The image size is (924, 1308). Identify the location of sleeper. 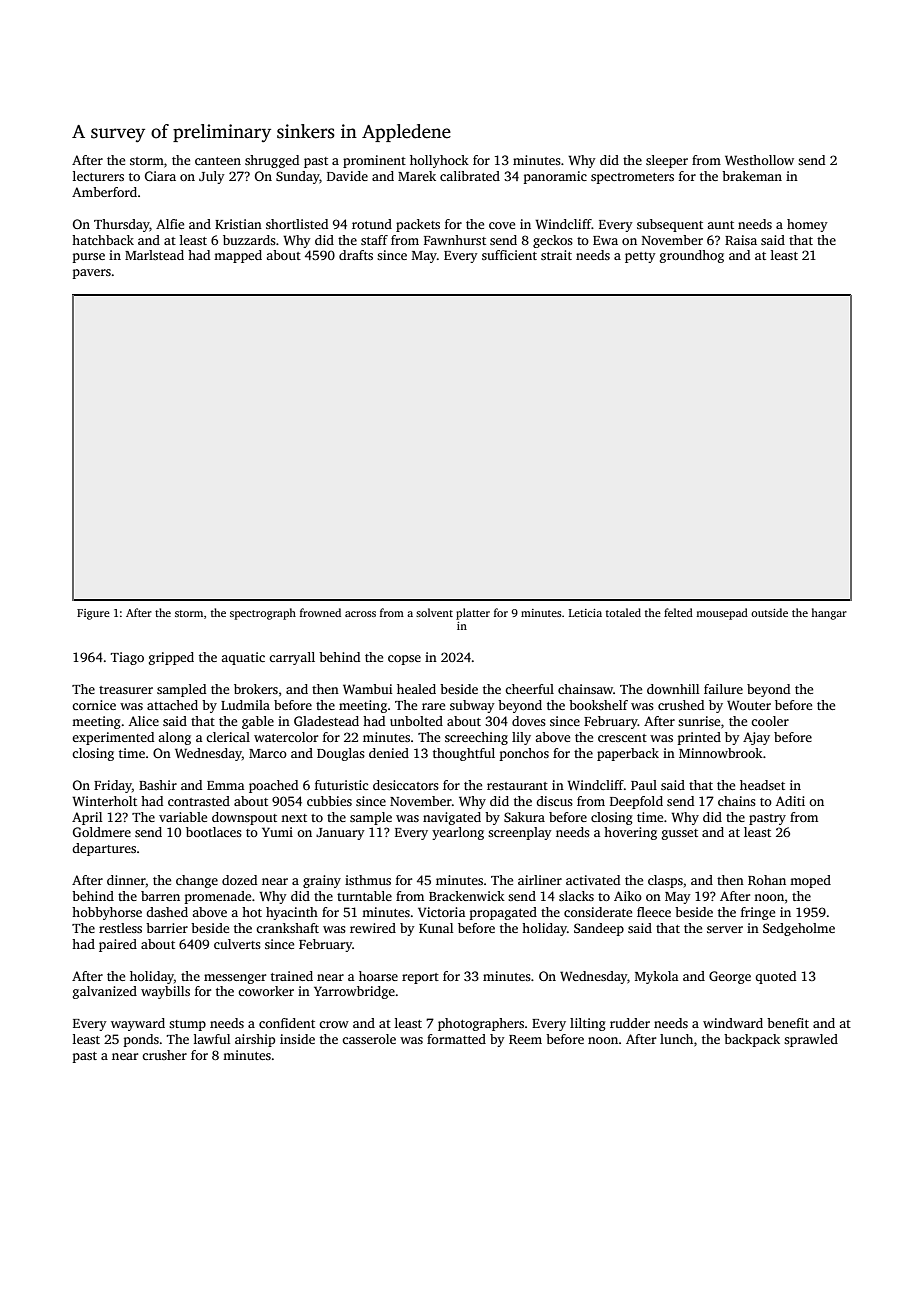
(667, 161).
